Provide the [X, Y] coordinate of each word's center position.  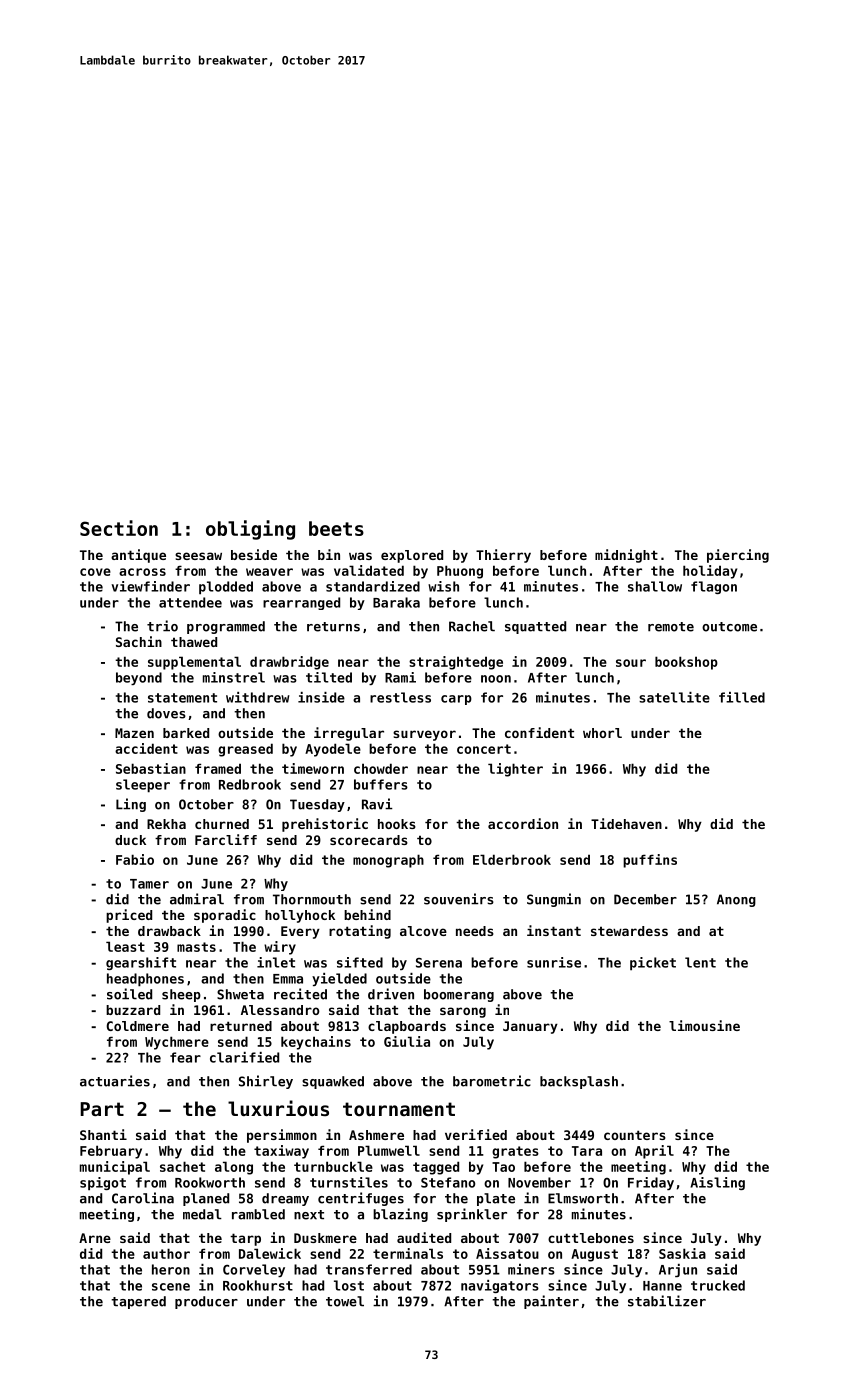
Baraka [396, 602]
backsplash [579, 1082]
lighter [515, 770]
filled [742, 697]
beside [254, 554]
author [166, 1253]
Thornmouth [312, 899]
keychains [316, 1043]
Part [102, 1109]
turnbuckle [333, 1166]
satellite [674, 697]
